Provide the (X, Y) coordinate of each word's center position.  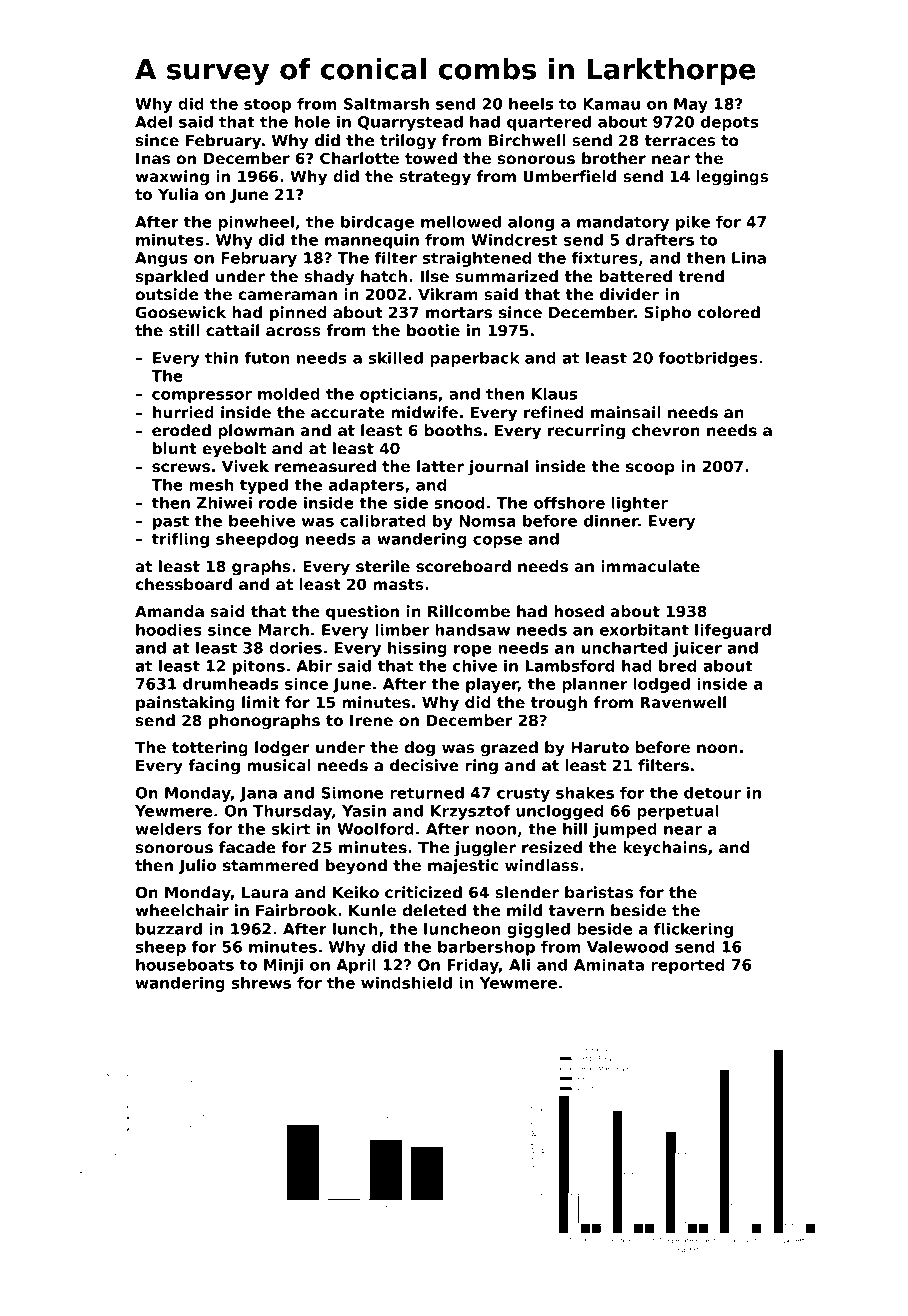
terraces (680, 141)
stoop (268, 105)
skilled (395, 358)
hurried (183, 412)
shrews (261, 983)
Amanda (169, 611)
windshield (406, 983)
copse (497, 542)
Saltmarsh (386, 104)
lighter (639, 504)
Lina (749, 258)
